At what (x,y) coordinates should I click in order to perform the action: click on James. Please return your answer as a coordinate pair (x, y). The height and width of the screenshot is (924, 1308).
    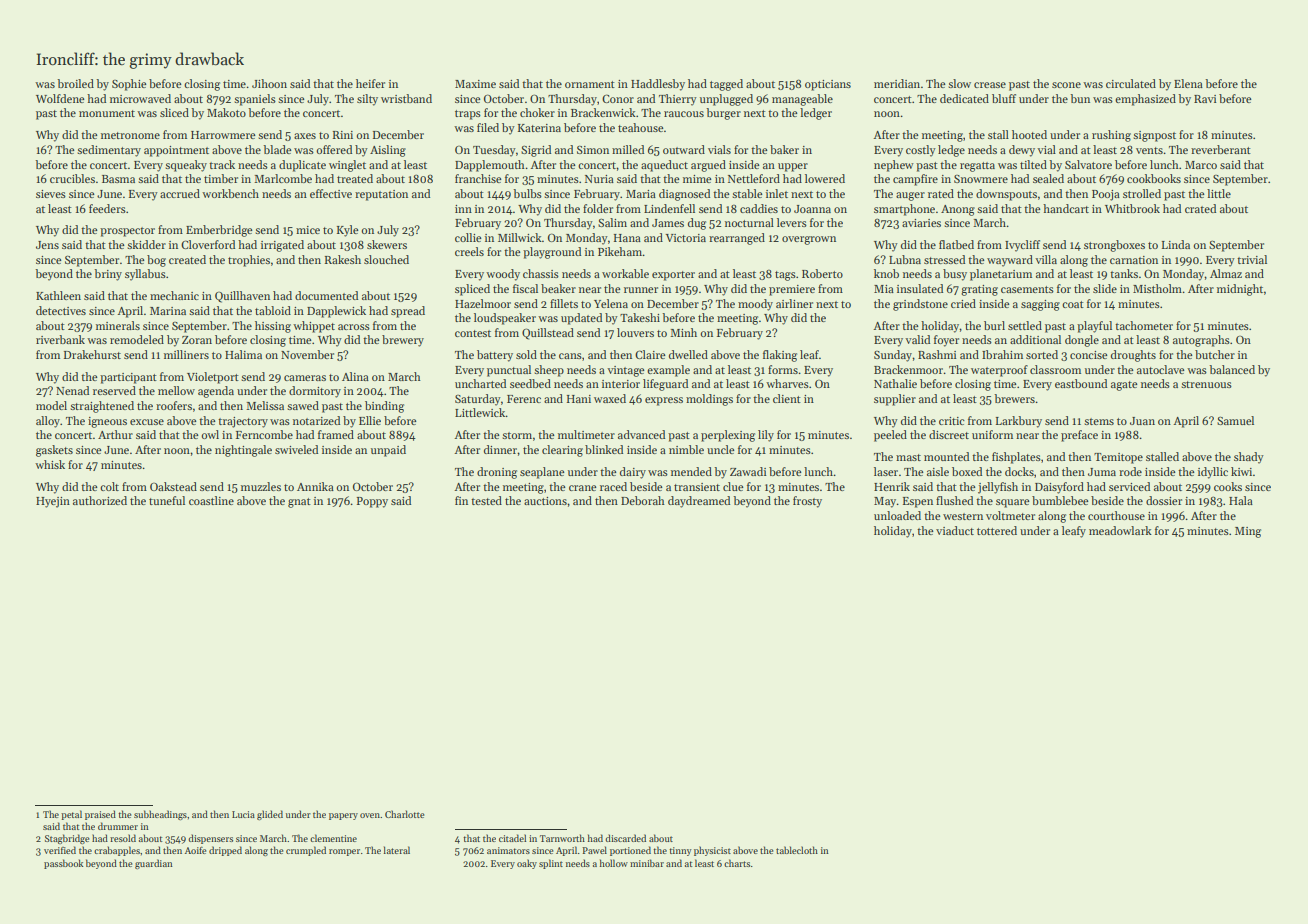
    Looking at the image, I should click on (668, 223).
